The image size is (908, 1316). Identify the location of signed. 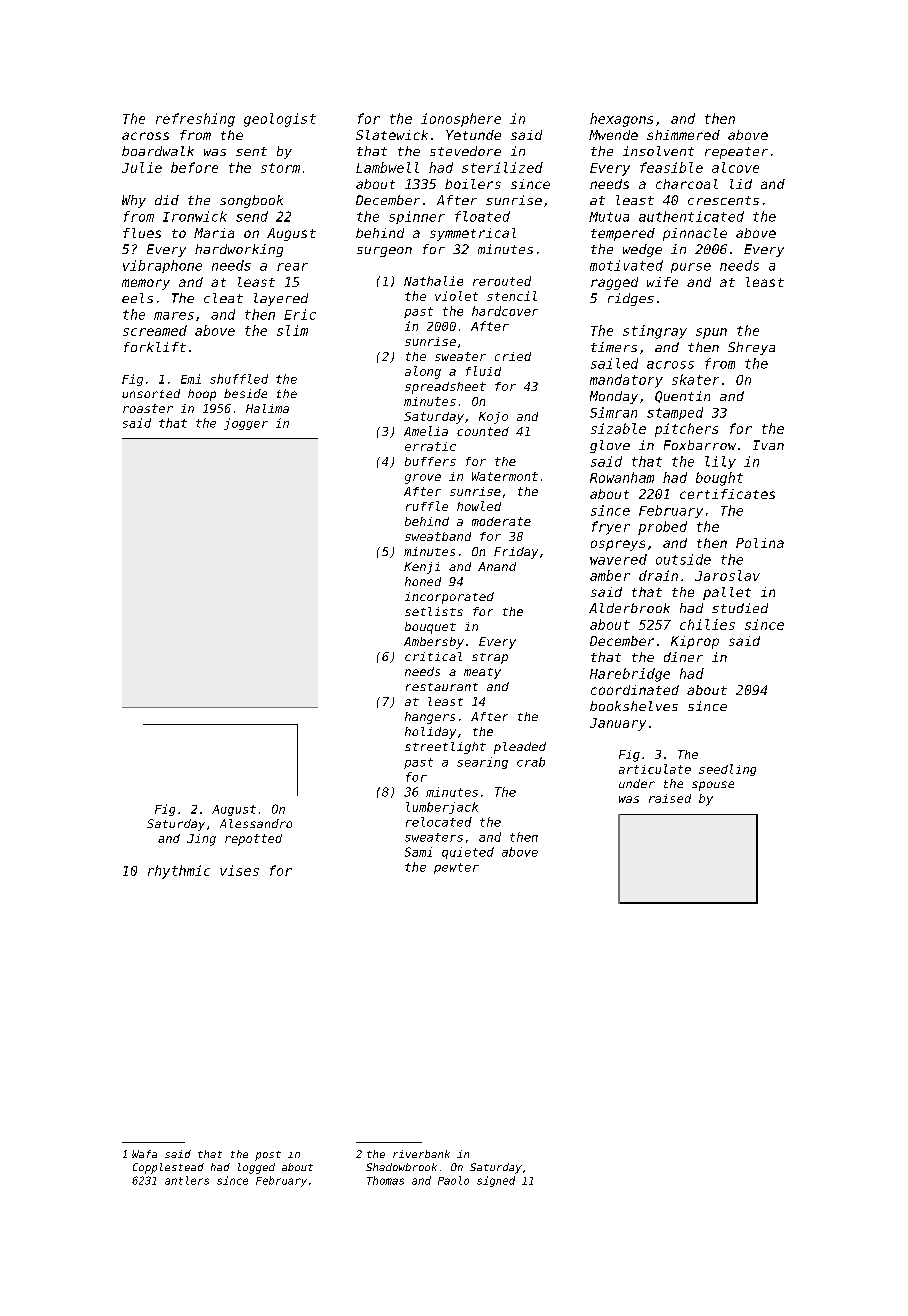
(496, 1181).
